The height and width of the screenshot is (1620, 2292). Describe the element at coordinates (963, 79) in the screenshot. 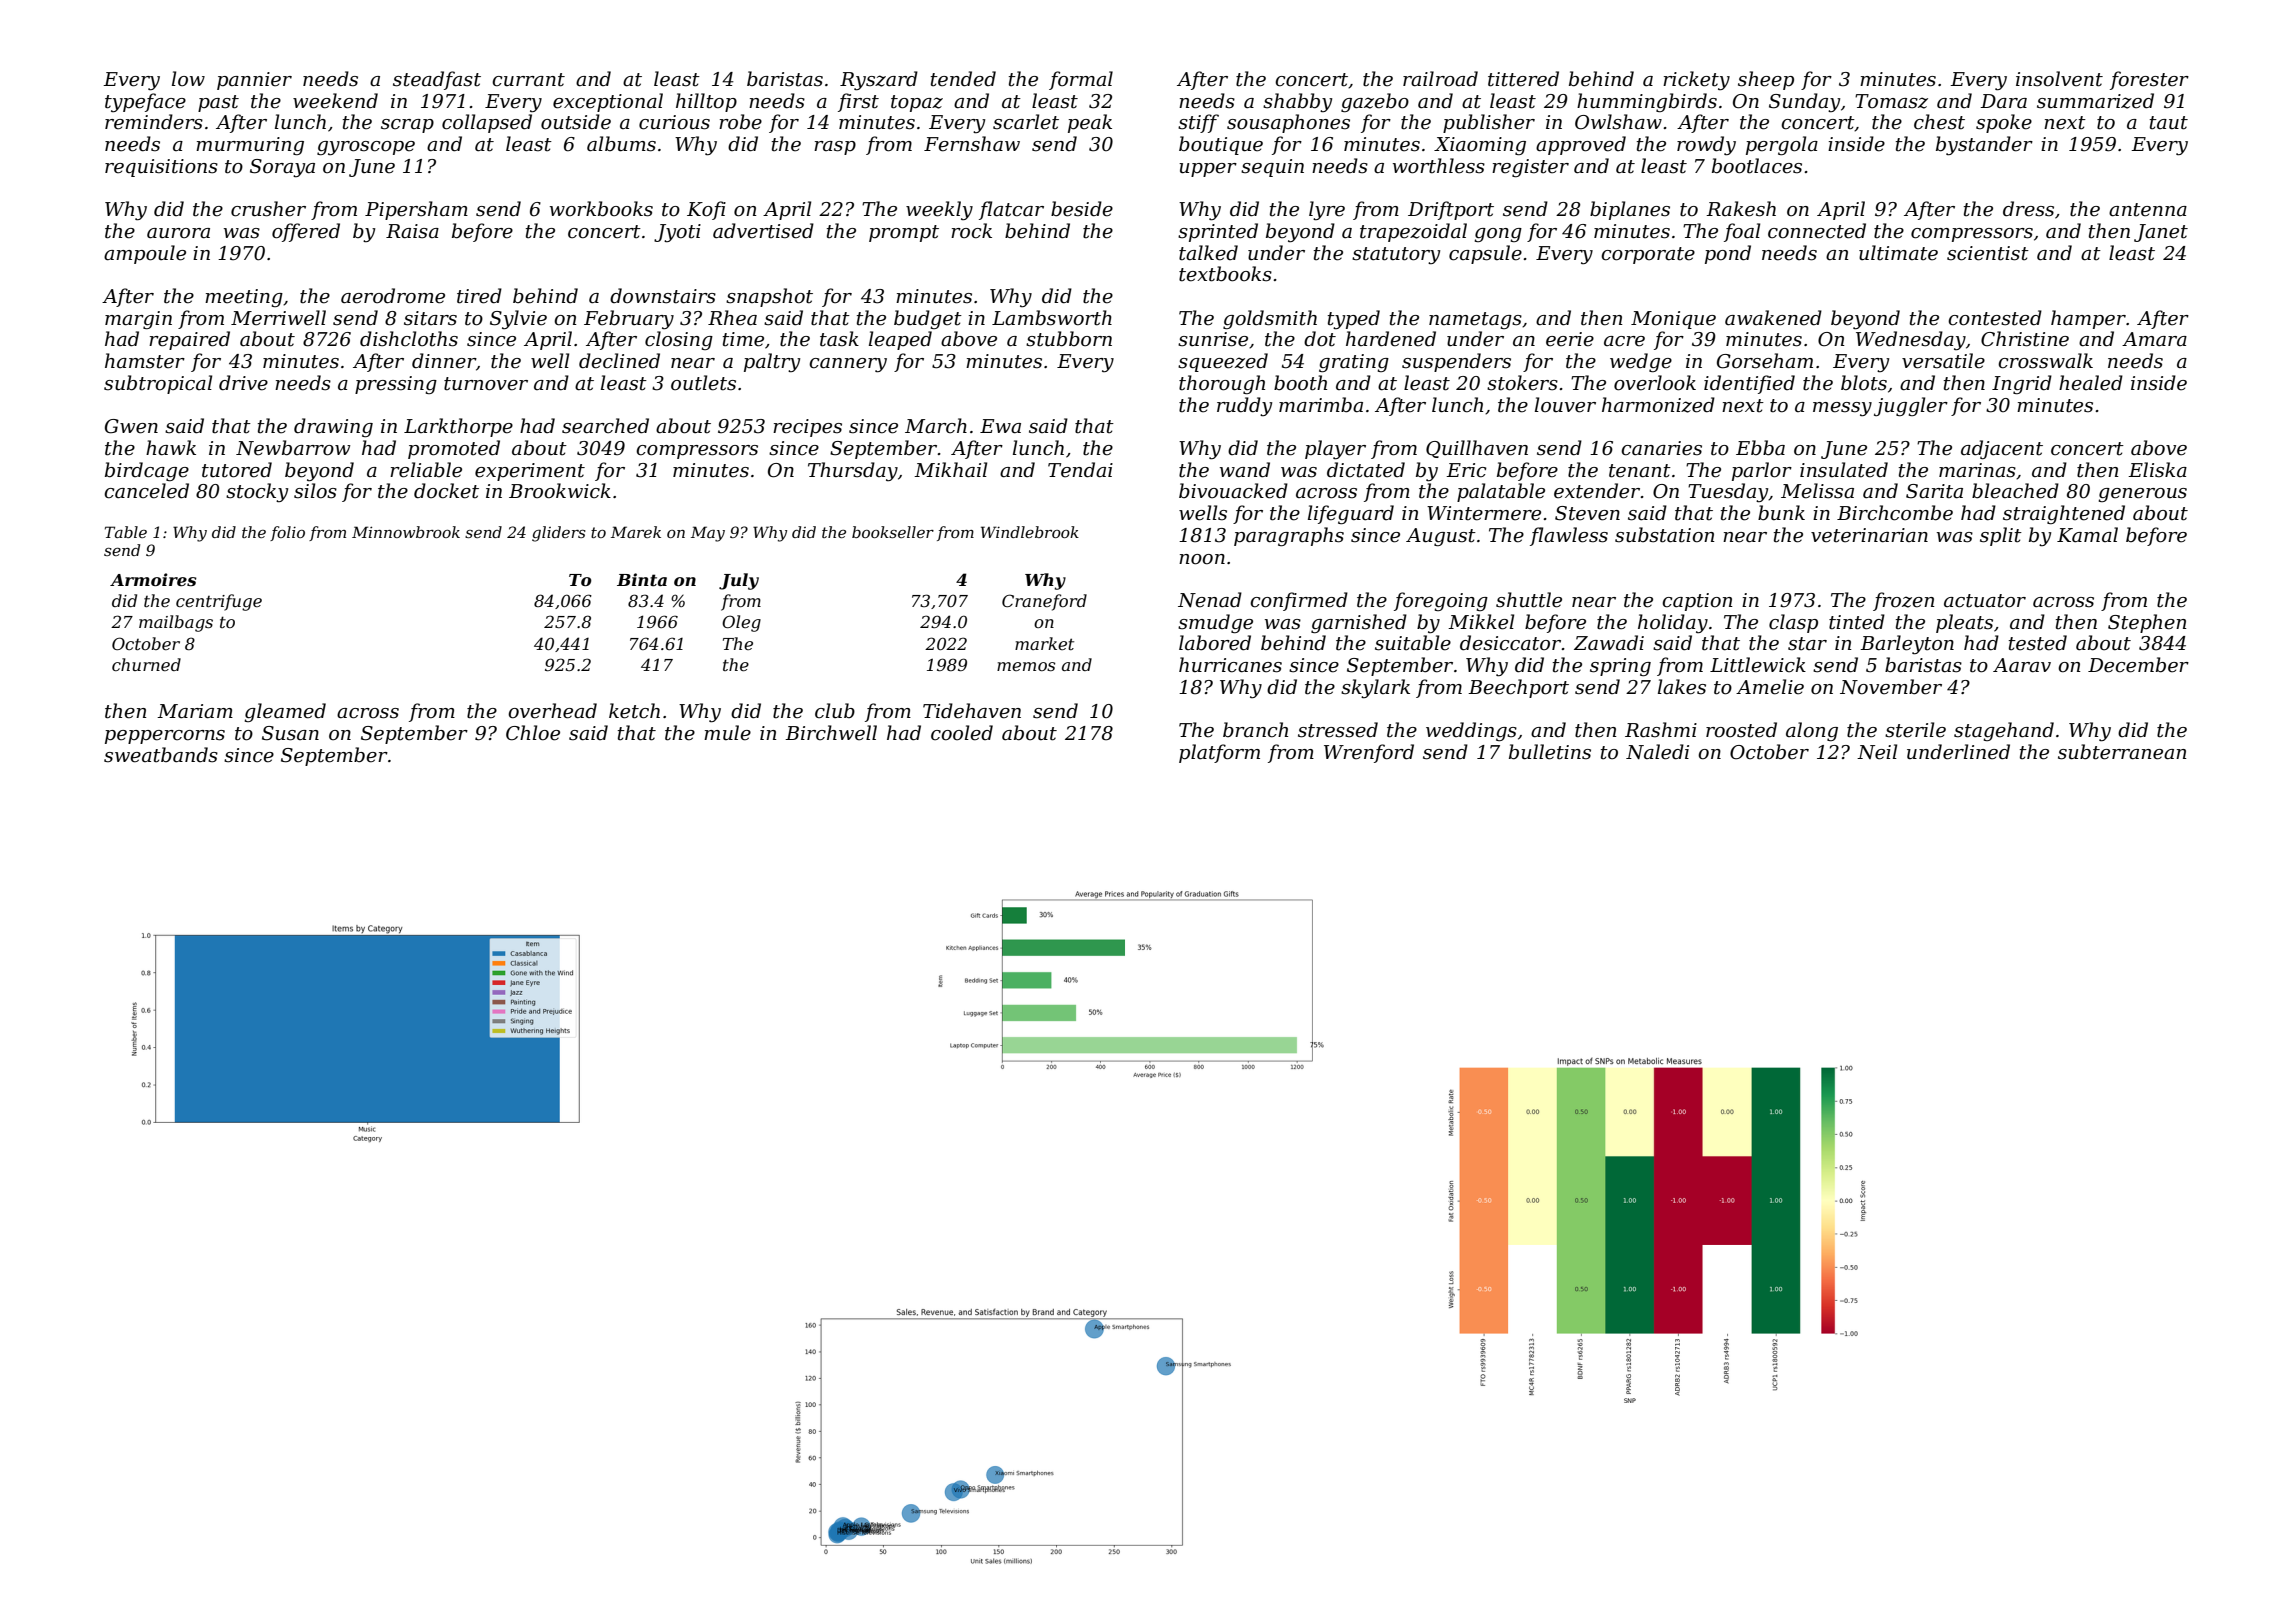

I see `tended` at that location.
